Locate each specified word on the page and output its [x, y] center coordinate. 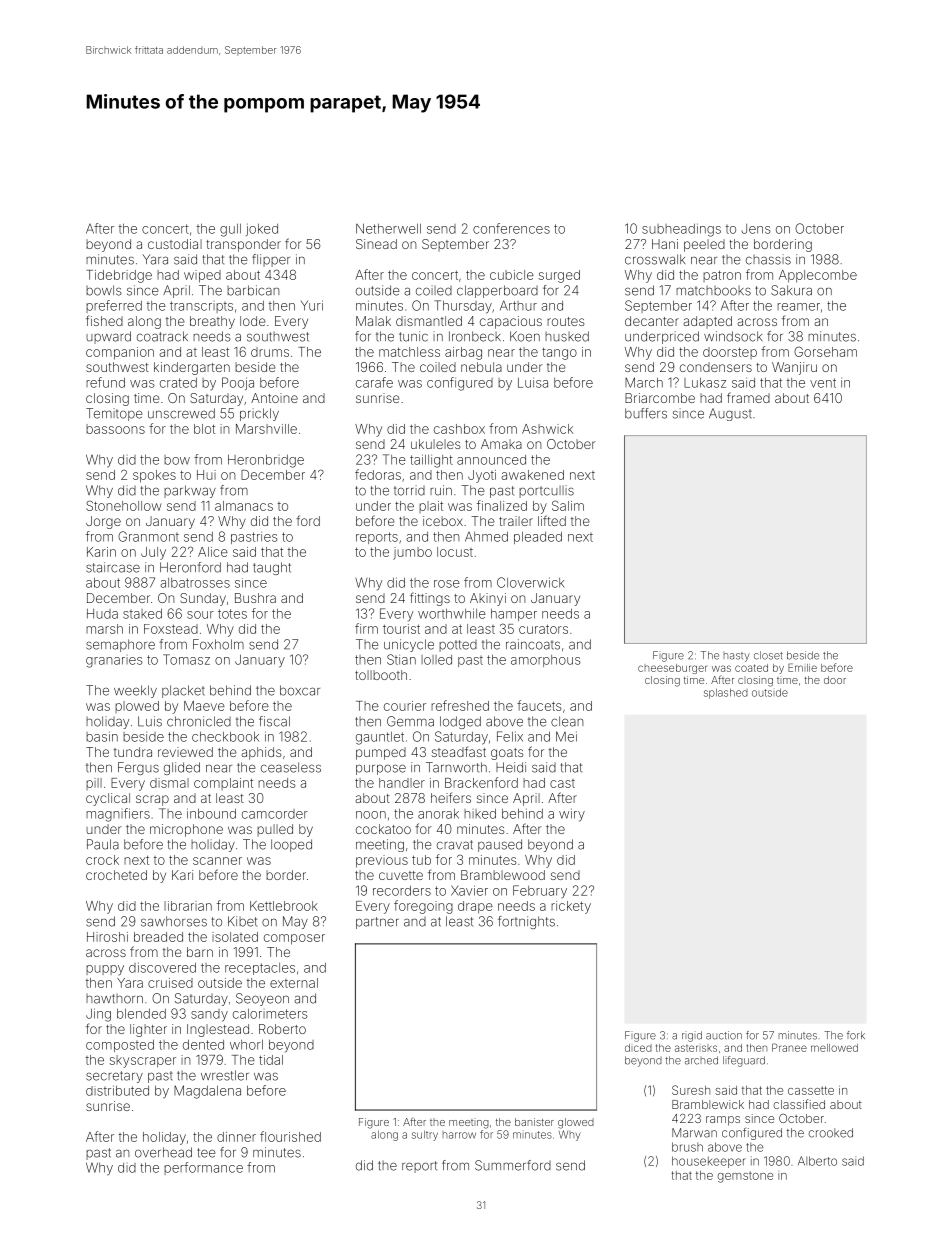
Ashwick [547, 429]
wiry [572, 815]
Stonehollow [124, 505]
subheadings [681, 230]
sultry [425, 1135]
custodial [175, 244]
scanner [217, 861]
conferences [511, 228]
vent [823, 383]
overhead [163, 1152]
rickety [571, 907]
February [540, 891]
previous [382, 861]
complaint [223, 784]
